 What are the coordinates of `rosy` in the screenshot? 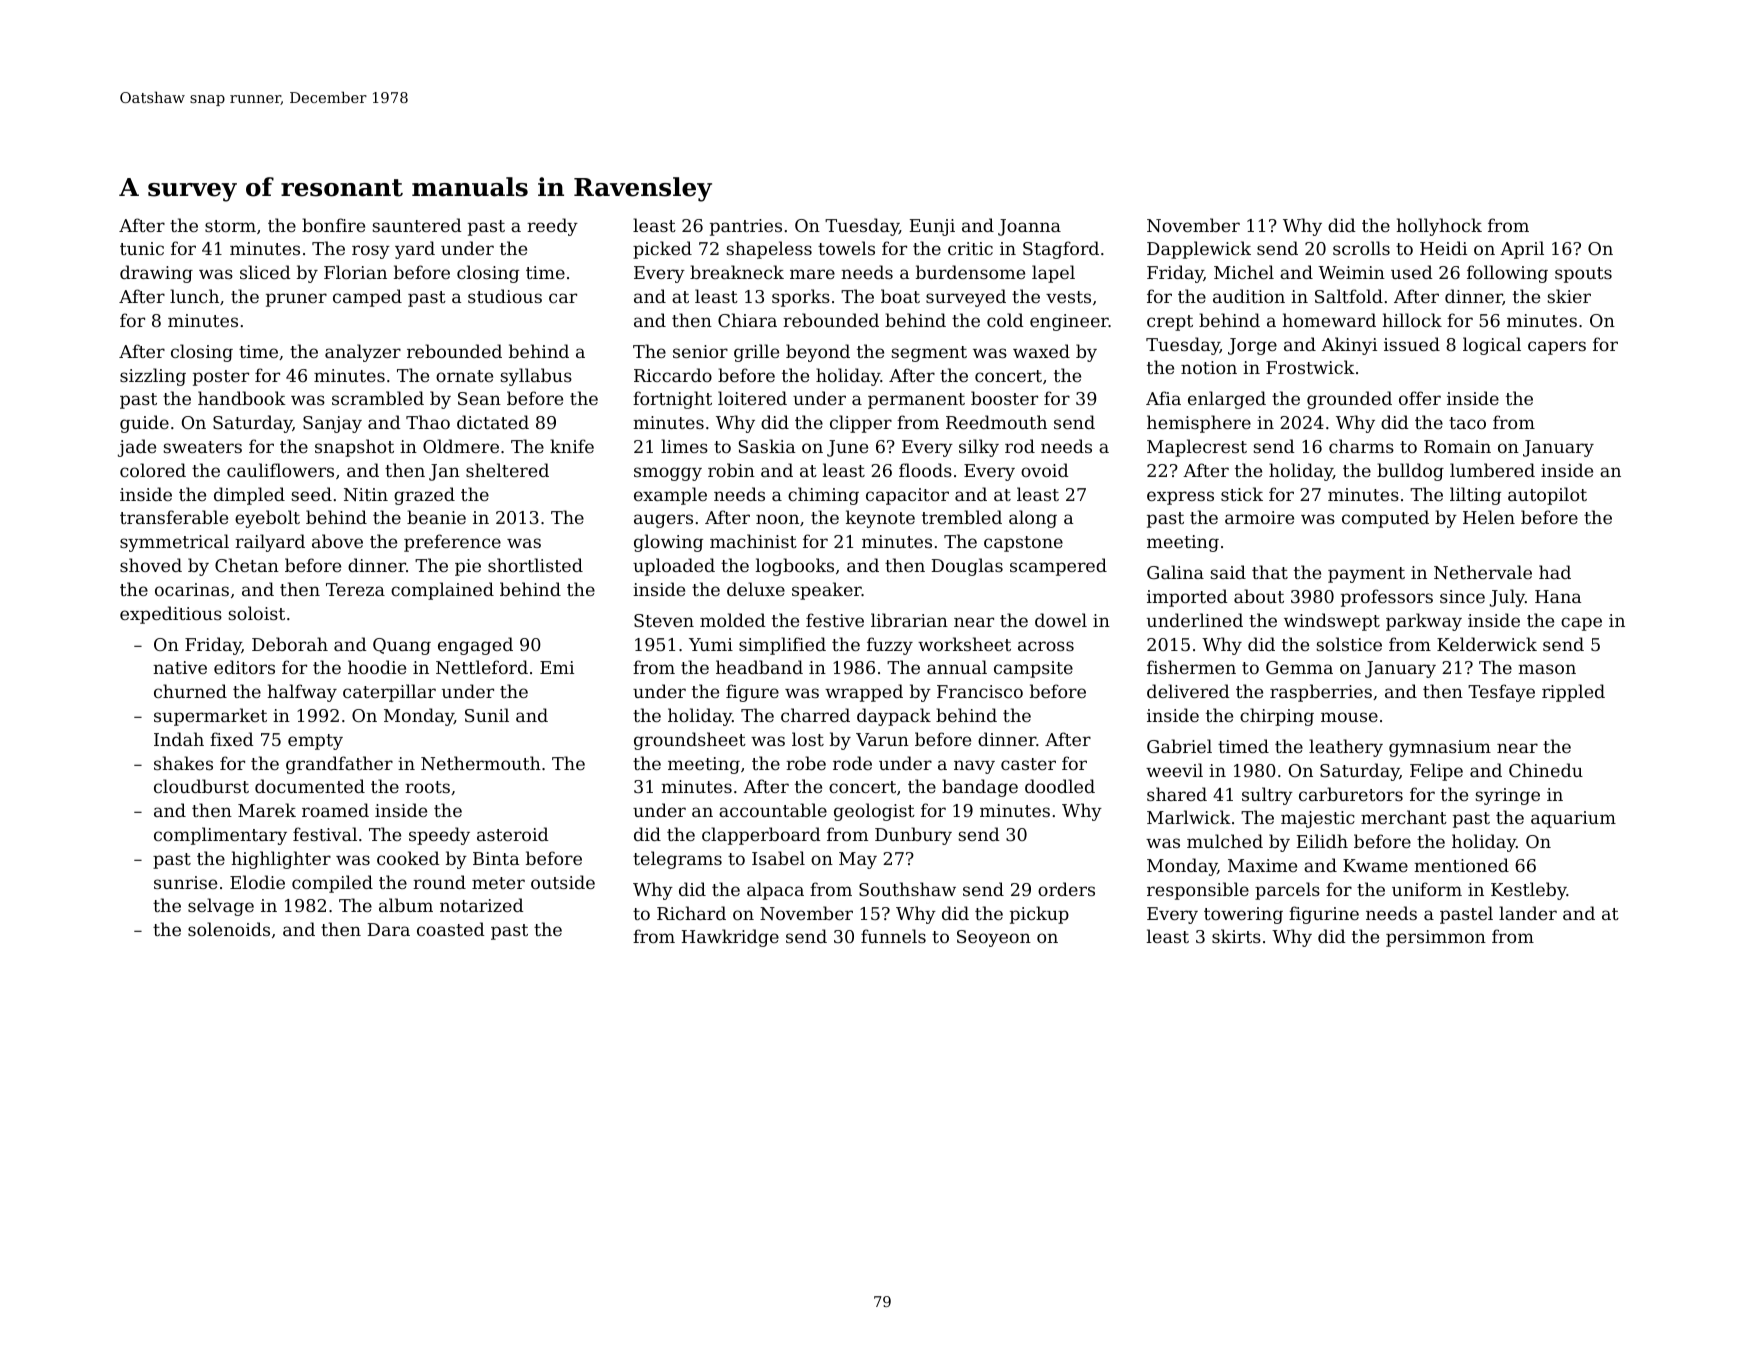 It's located at (371, 252).
